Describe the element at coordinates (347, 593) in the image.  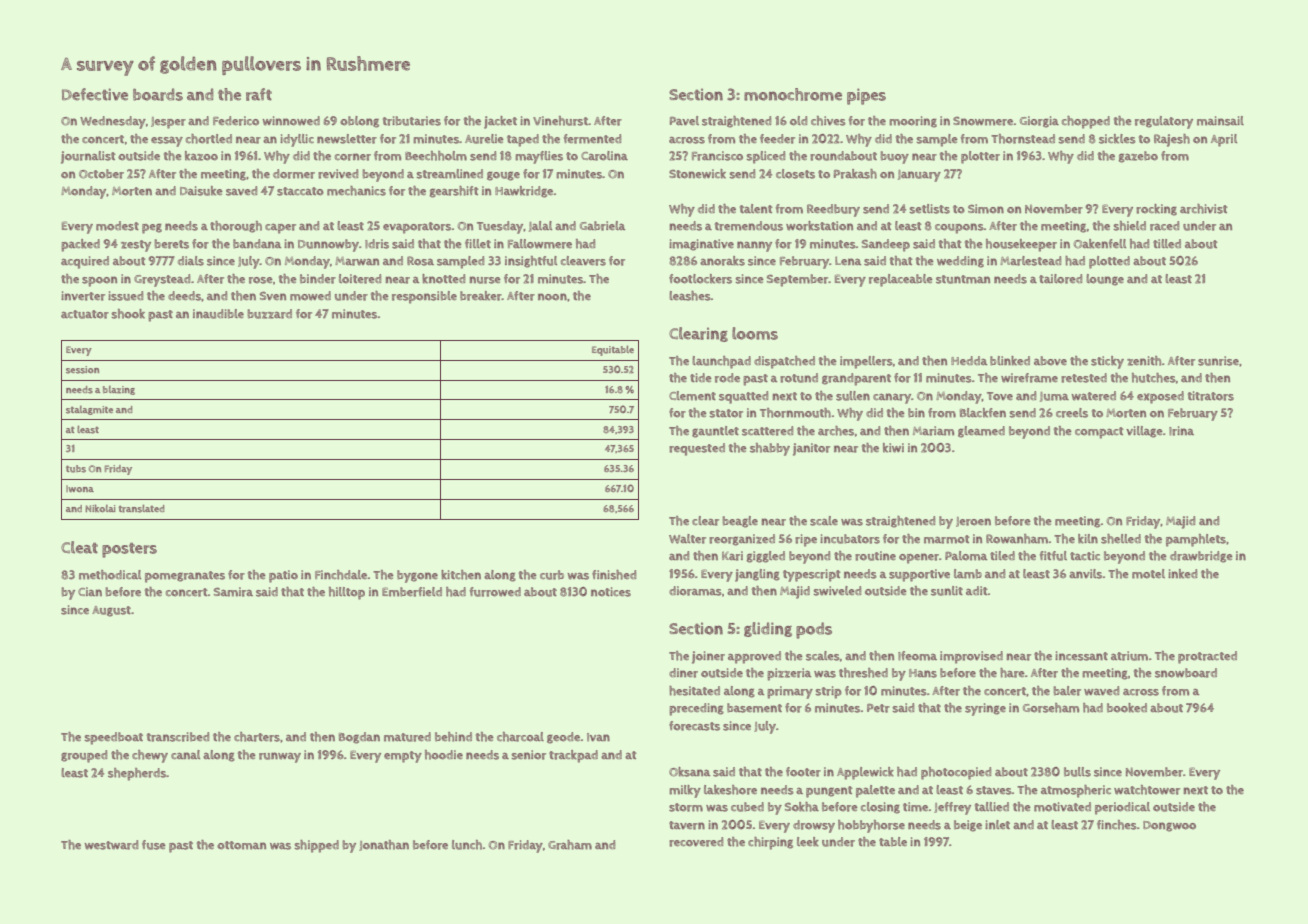
I see `hilltop` at that location.
